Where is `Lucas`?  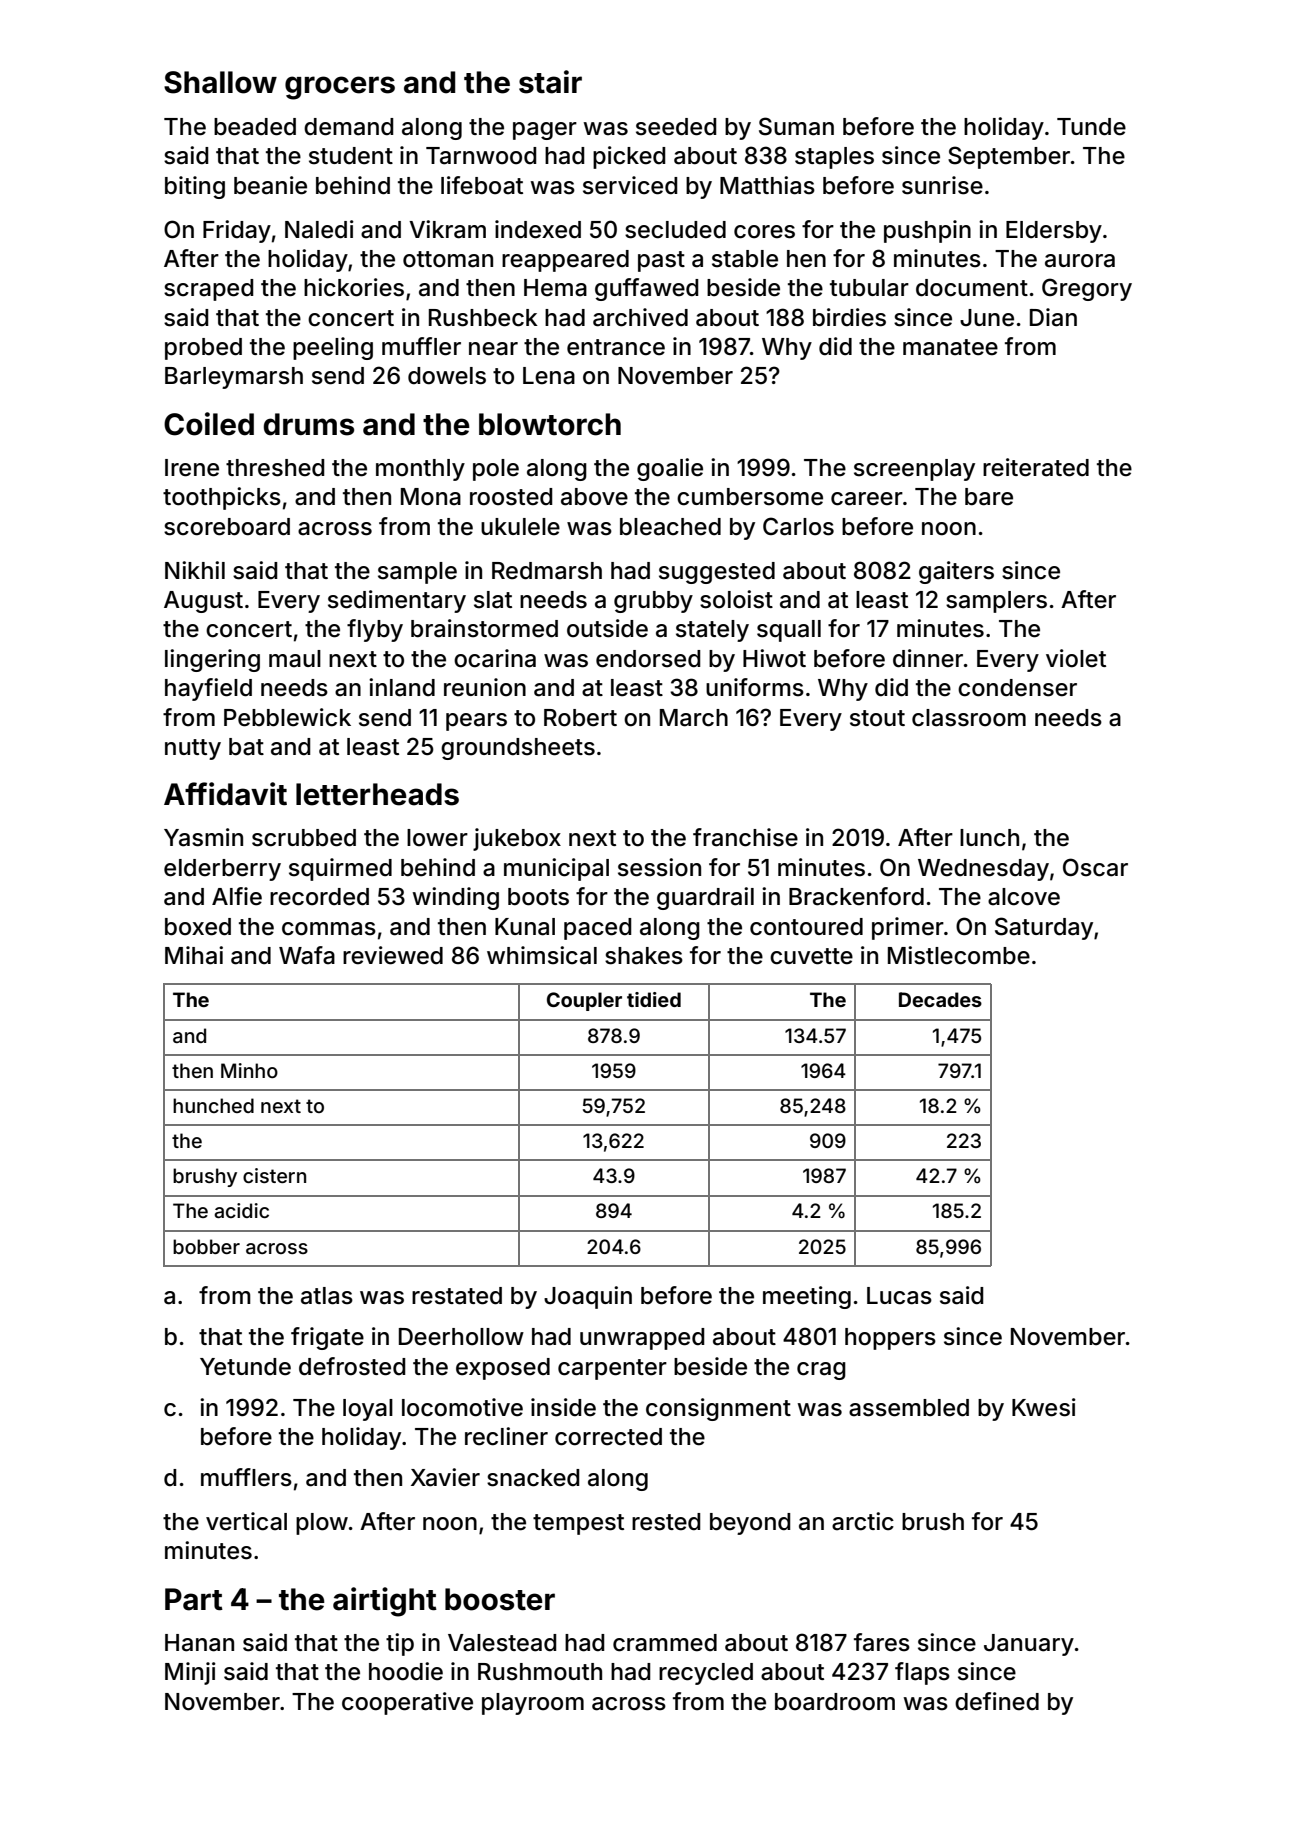 Lucas is located at coordinates (899, 1296).
